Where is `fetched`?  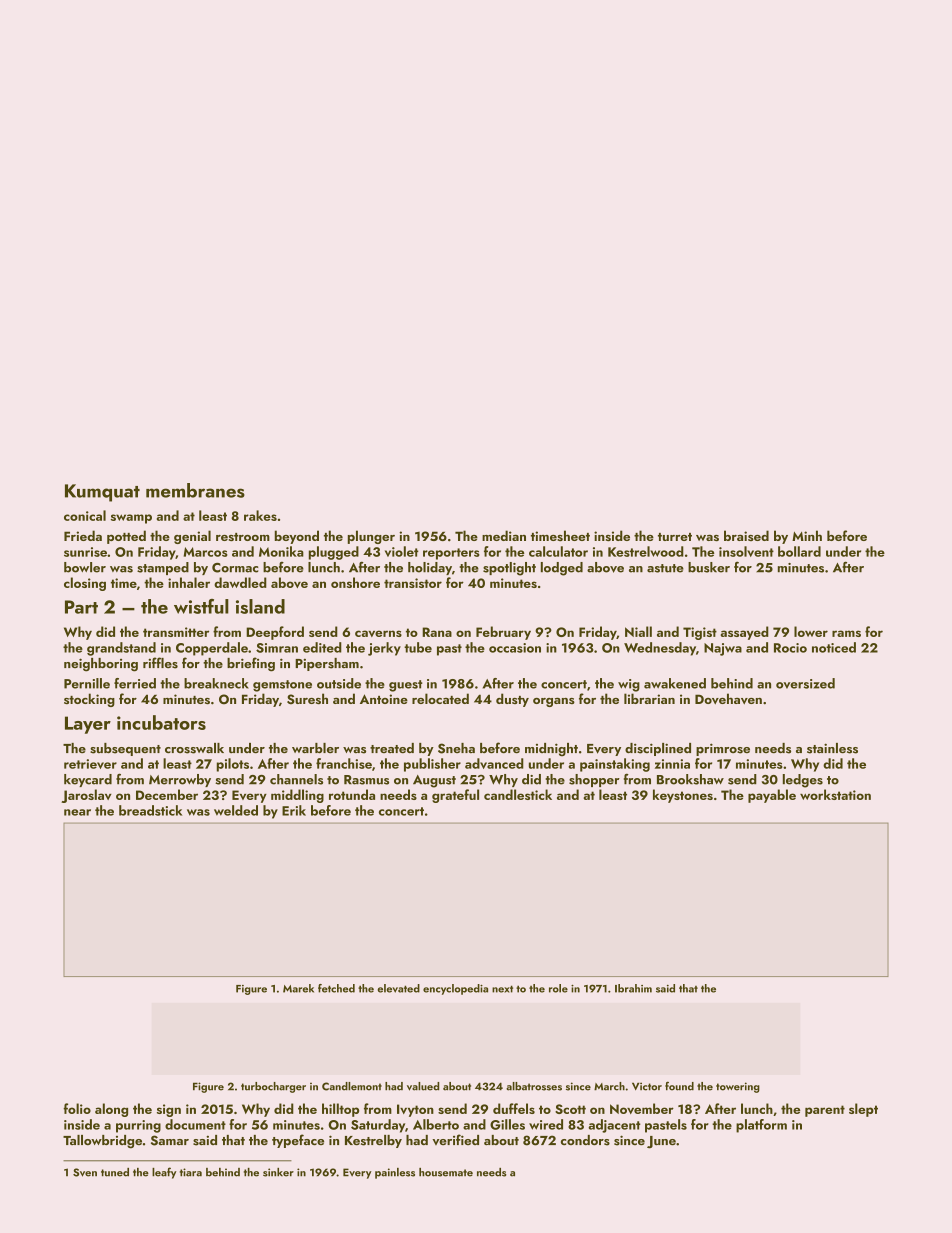 fetched is located at coordinates (336, 988).
